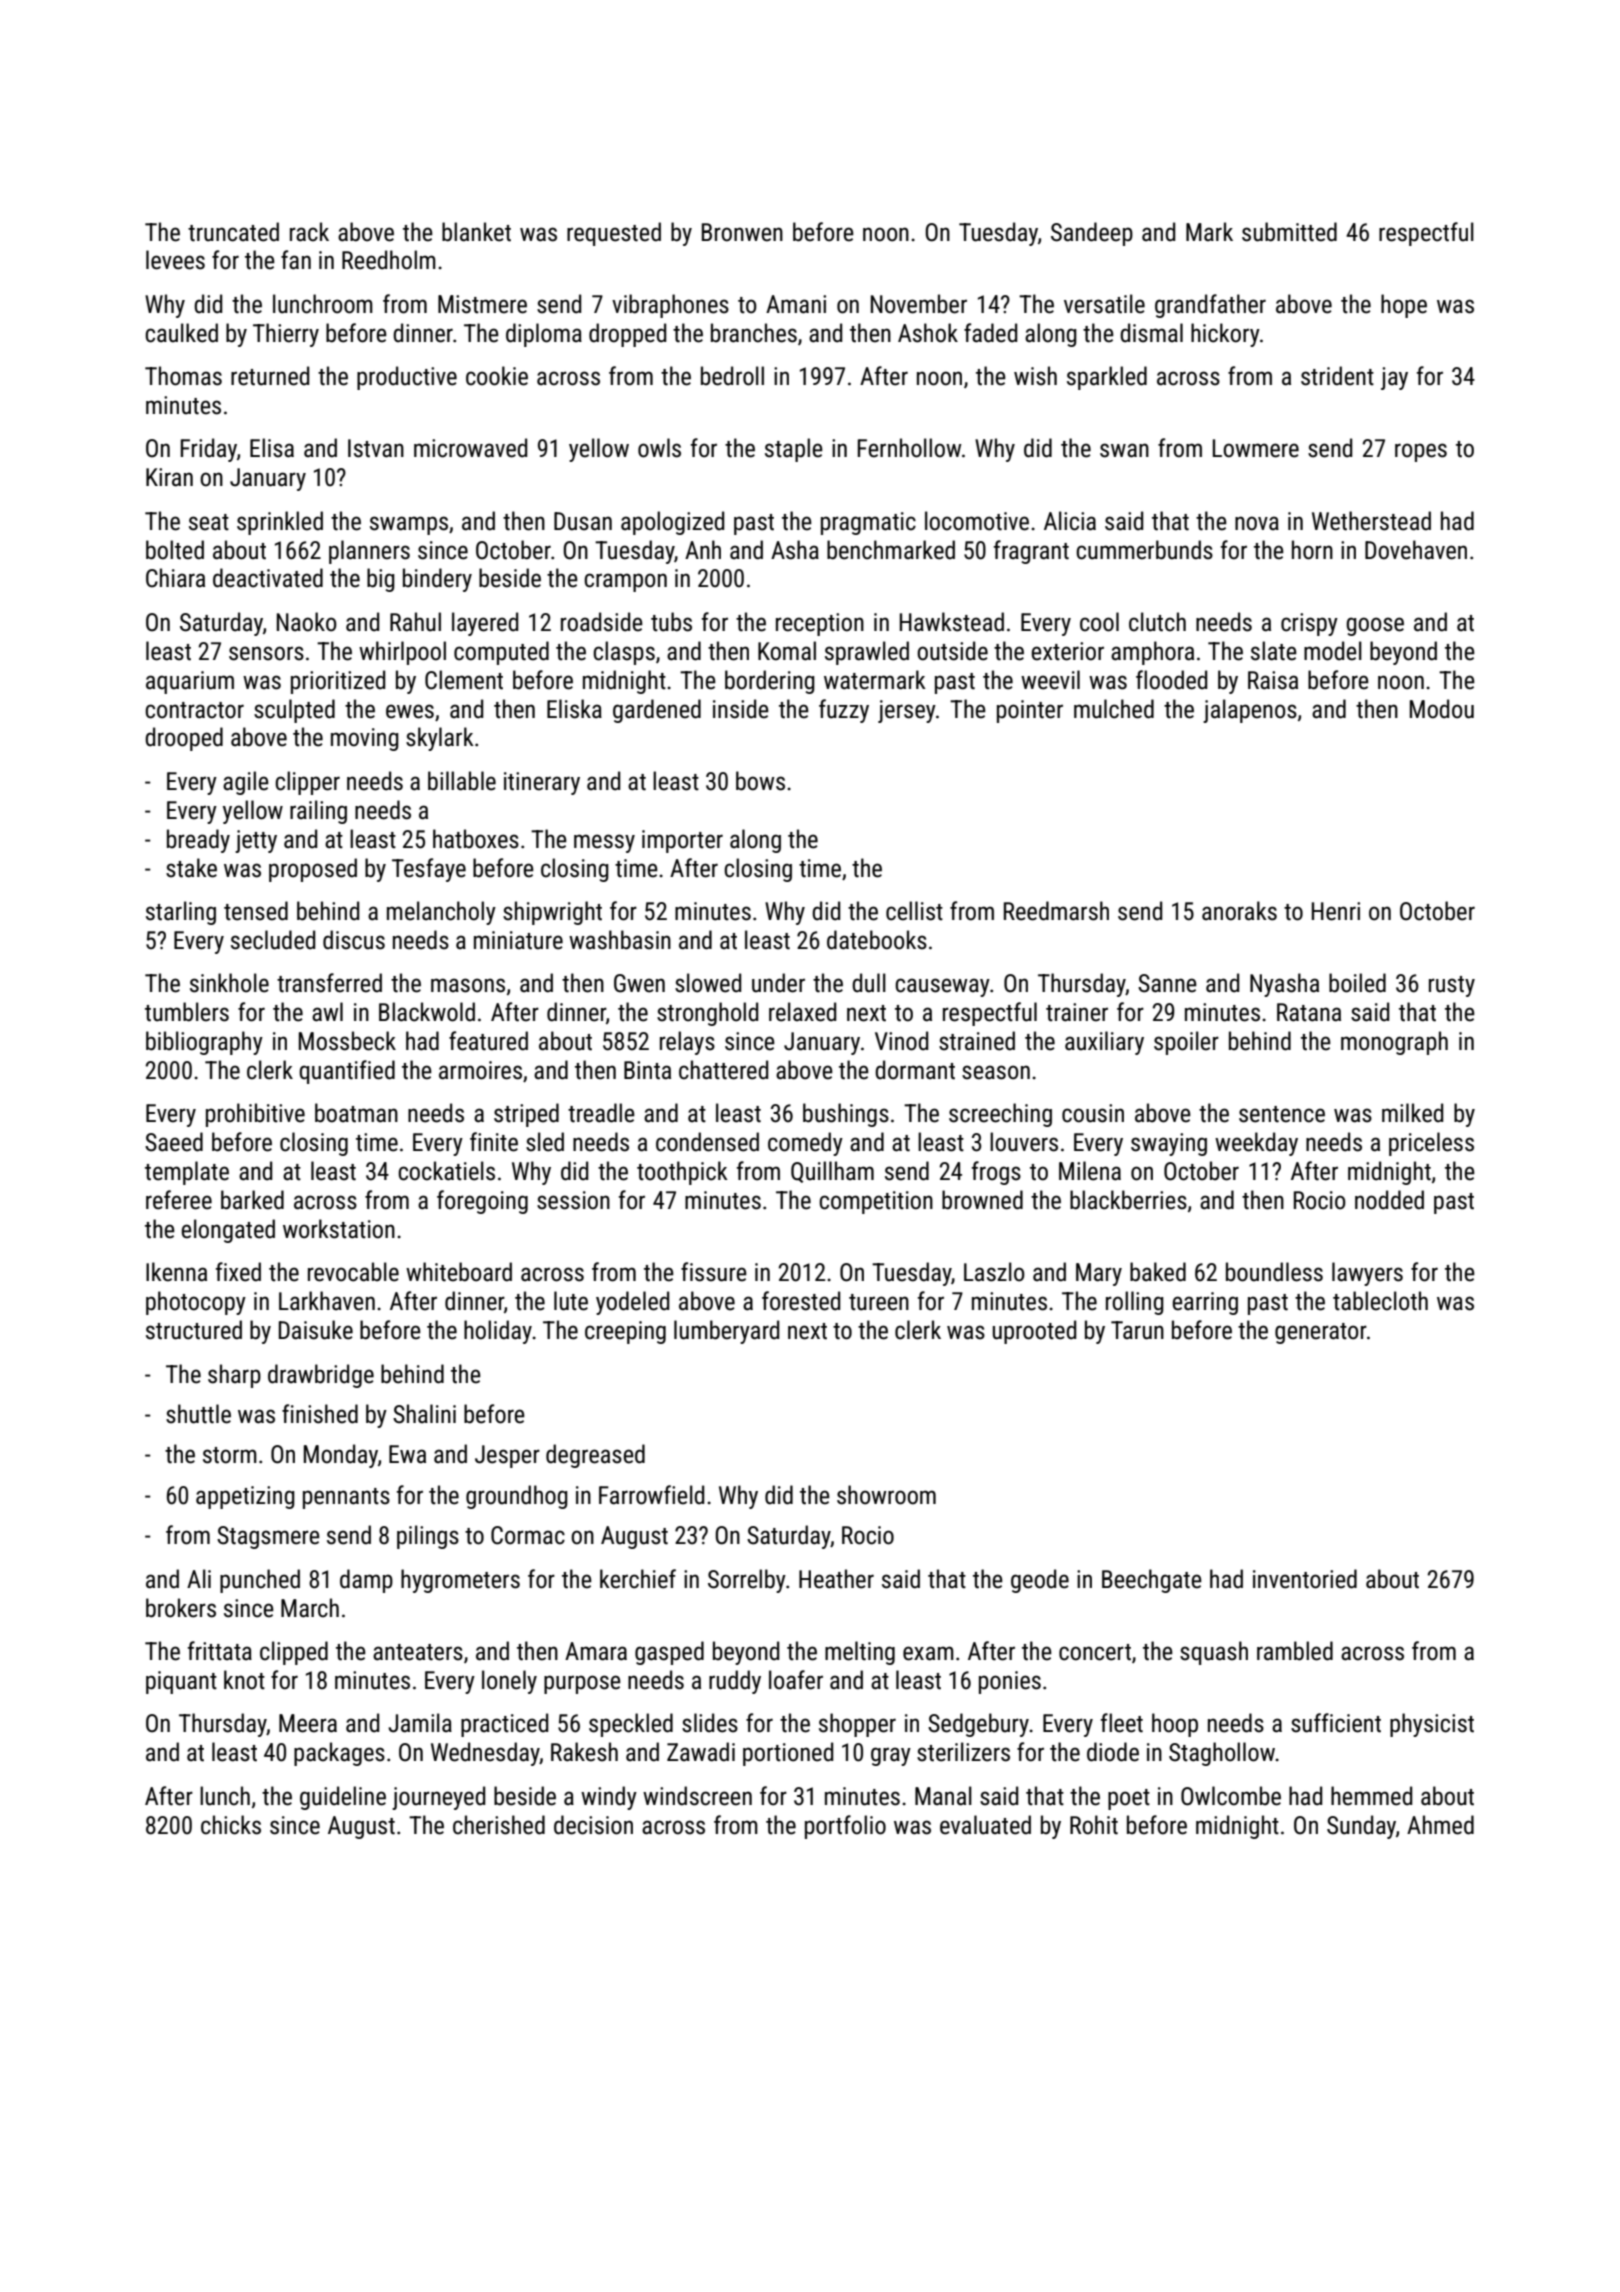 The image size is (1620, 2292). Describe the element at coordinates (482, 1202) in the screenshot. I see `foregoing` at that location.
